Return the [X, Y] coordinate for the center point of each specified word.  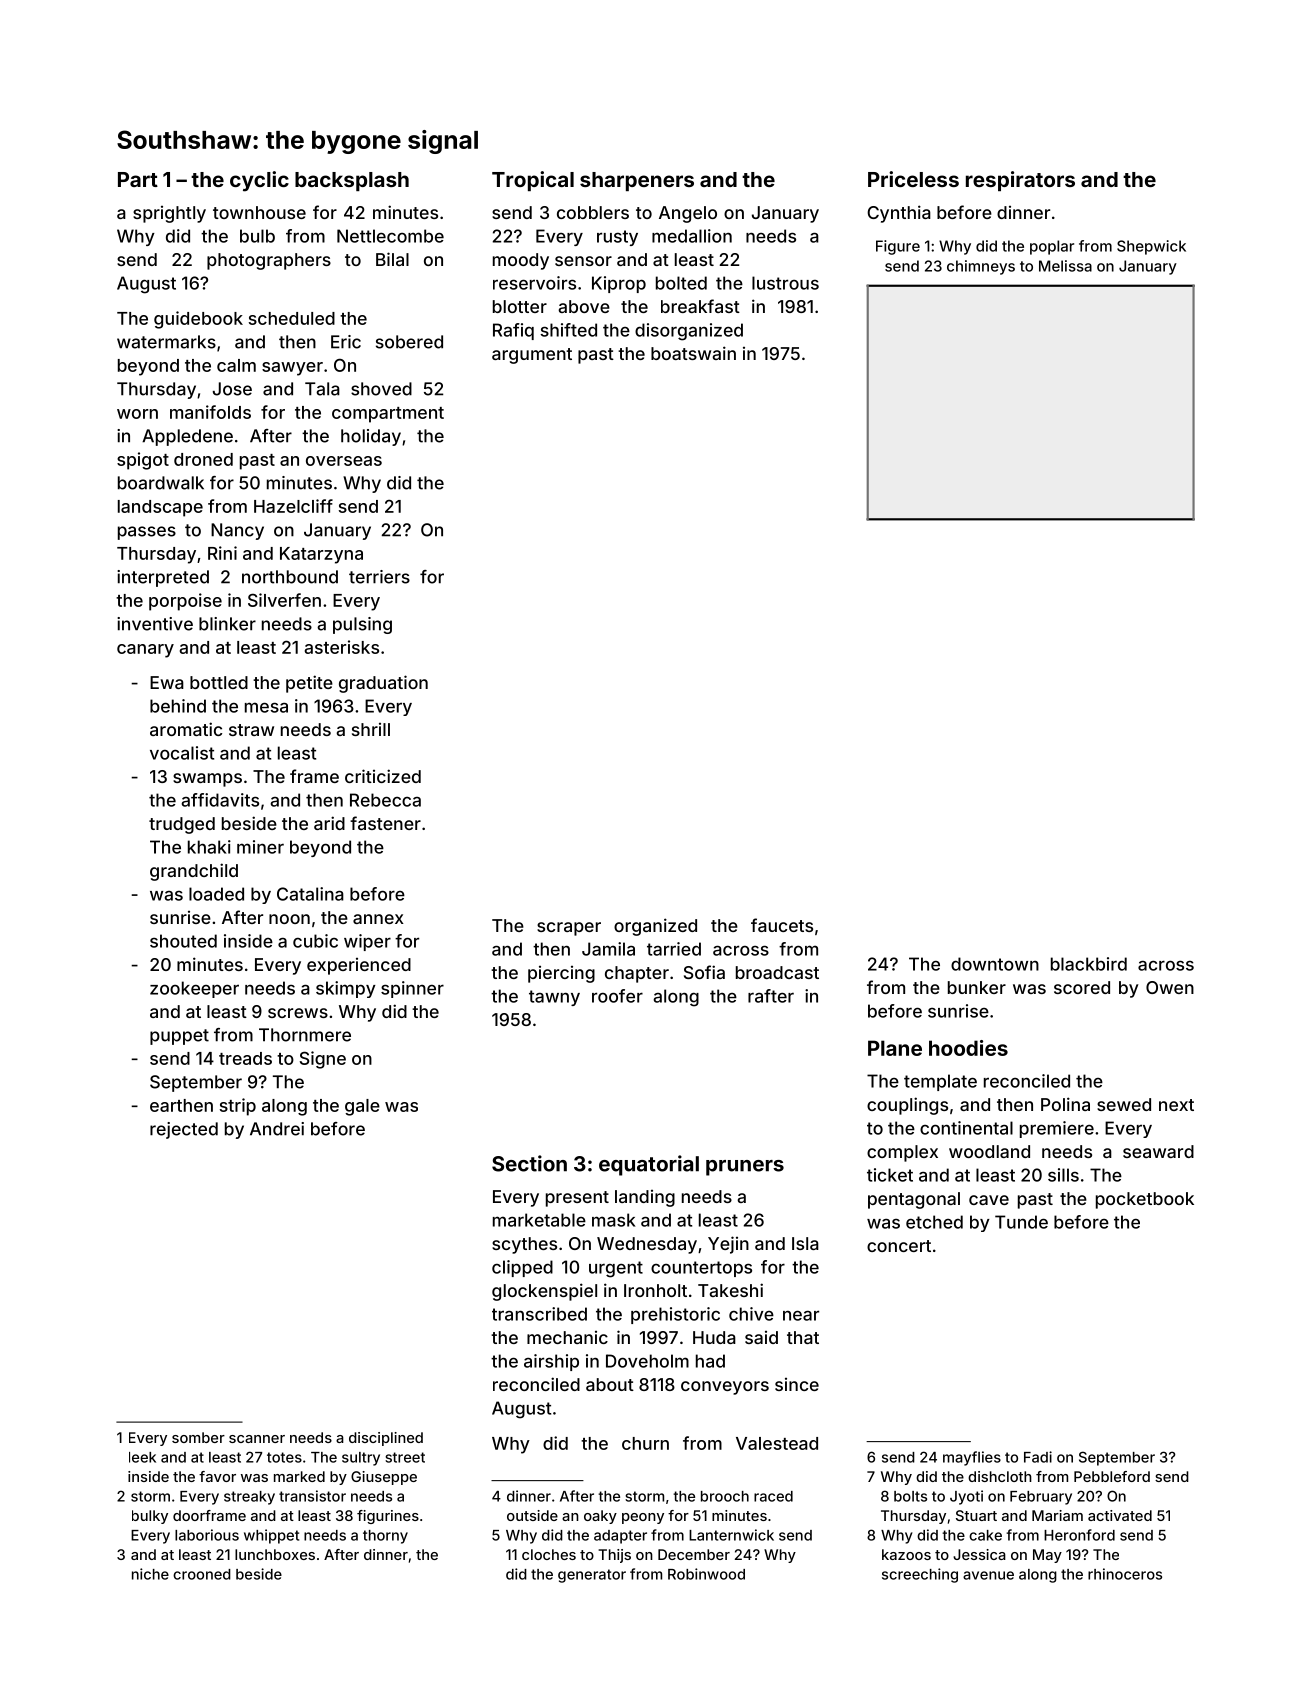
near [801, 1315]
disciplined [386, 1439]
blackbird [1089, 964]
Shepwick [1151, 247]
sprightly [169, 214]
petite [309, 684]
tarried [674, 949]
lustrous [785, 283]
